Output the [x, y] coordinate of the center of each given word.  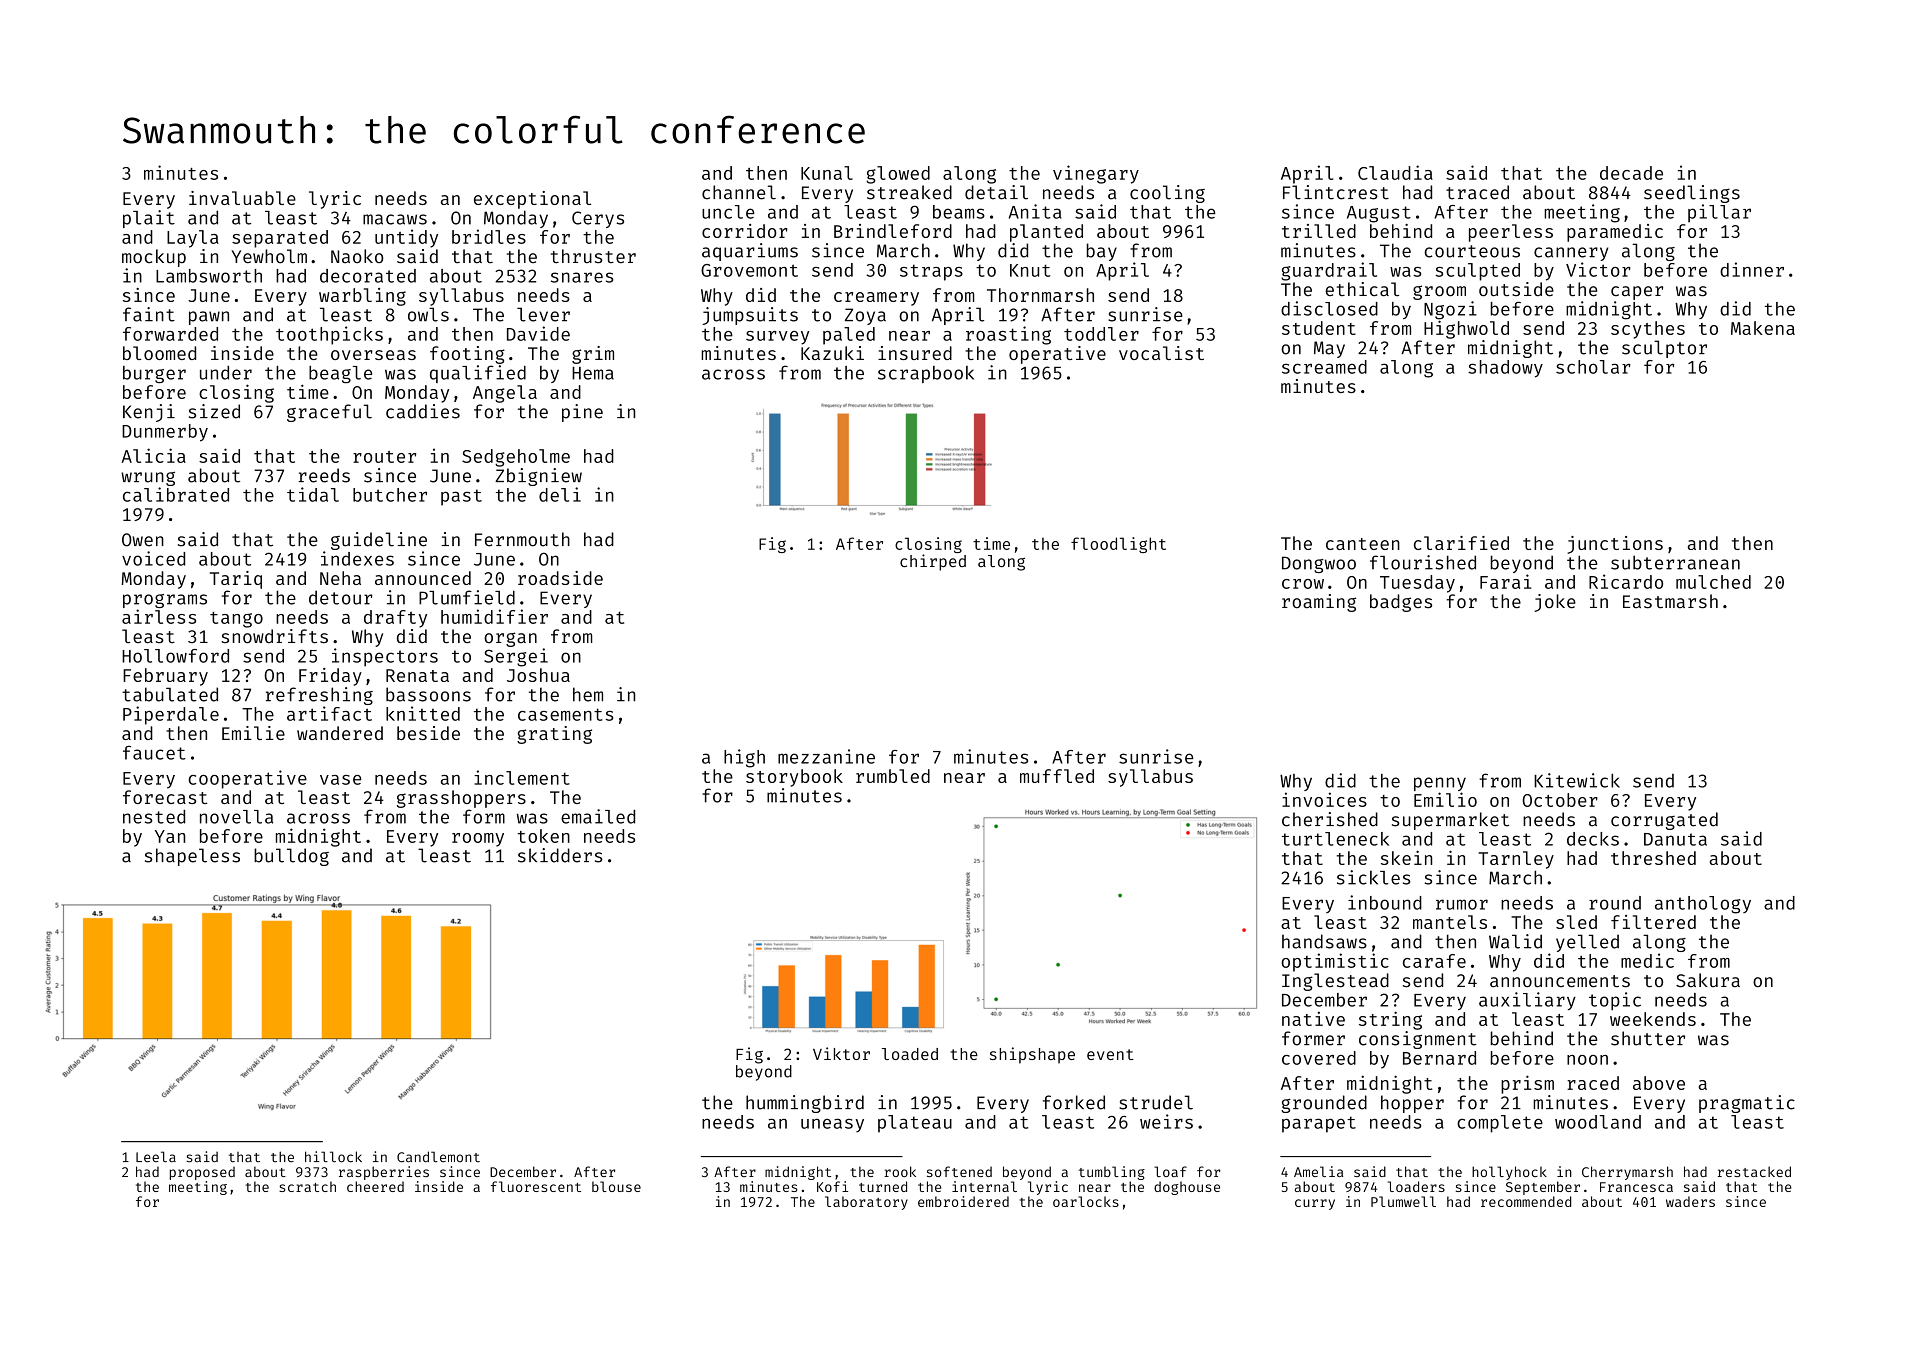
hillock [333, 1157]
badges [1401, 603]
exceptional [532, 200]
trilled [1319, 231]
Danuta [1675, 839]
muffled [1057, 776]
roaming [1319, 603]
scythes [1648, 330]
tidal [313, 494]
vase [340, 780]
